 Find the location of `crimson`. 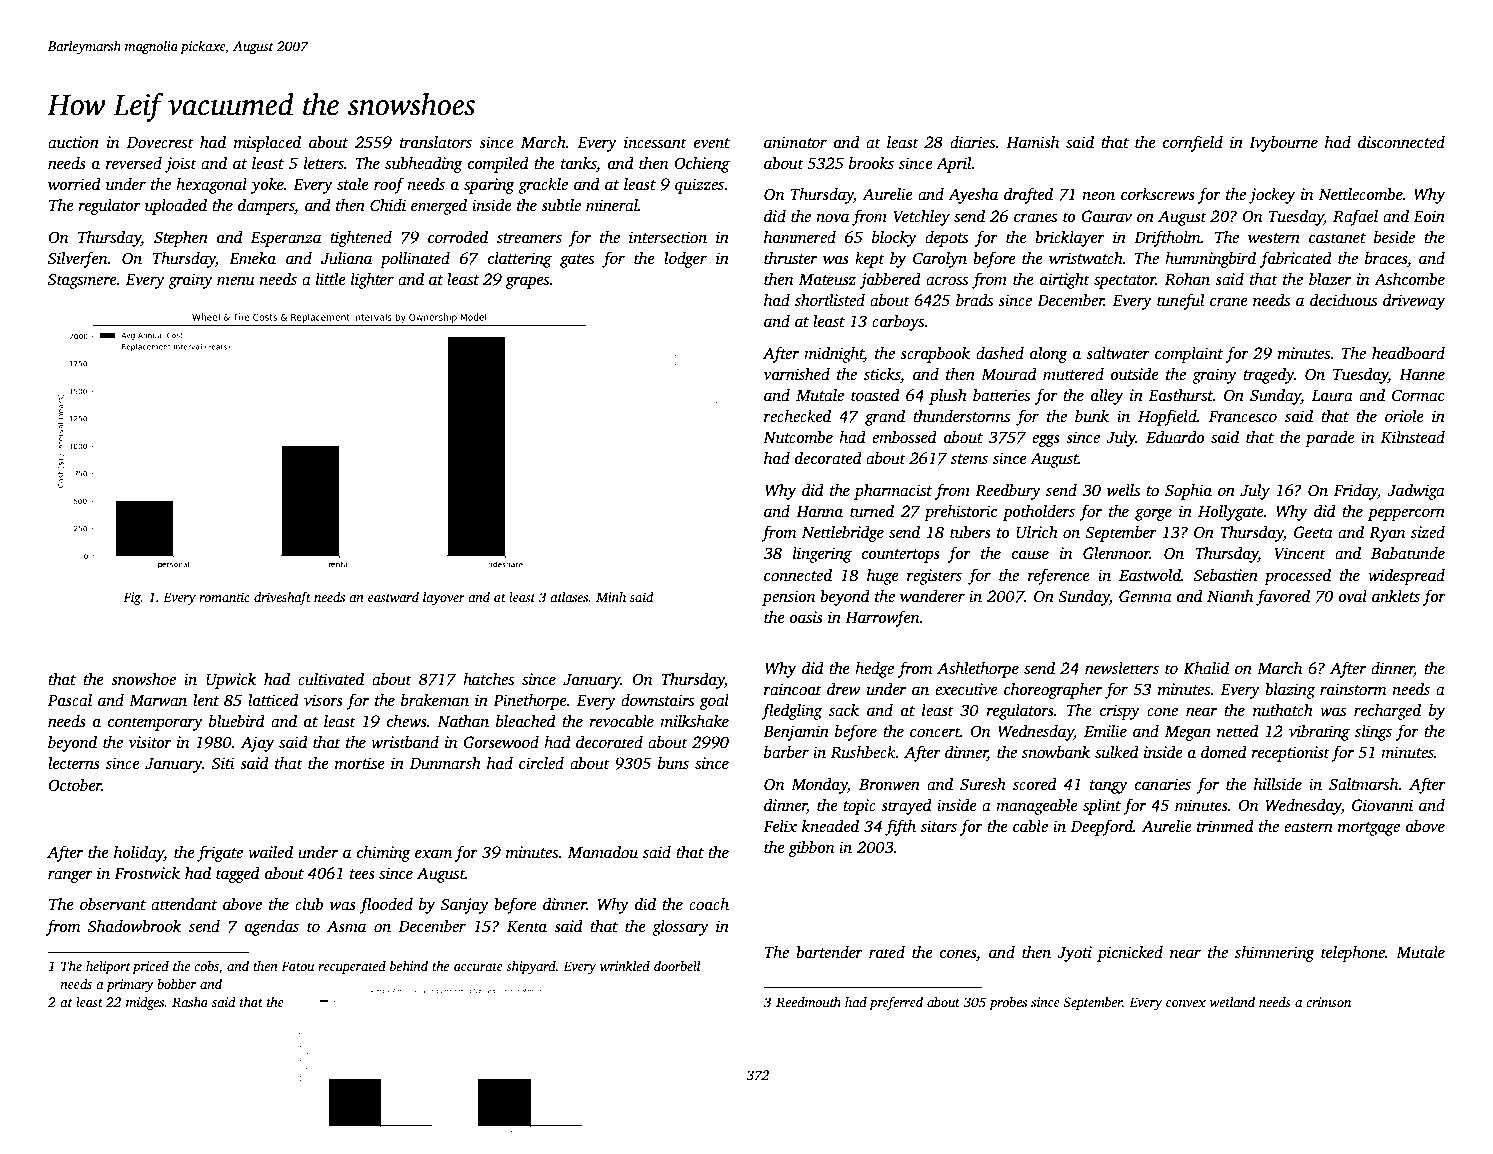

crimson is located at coordinates (1328, 1002).
